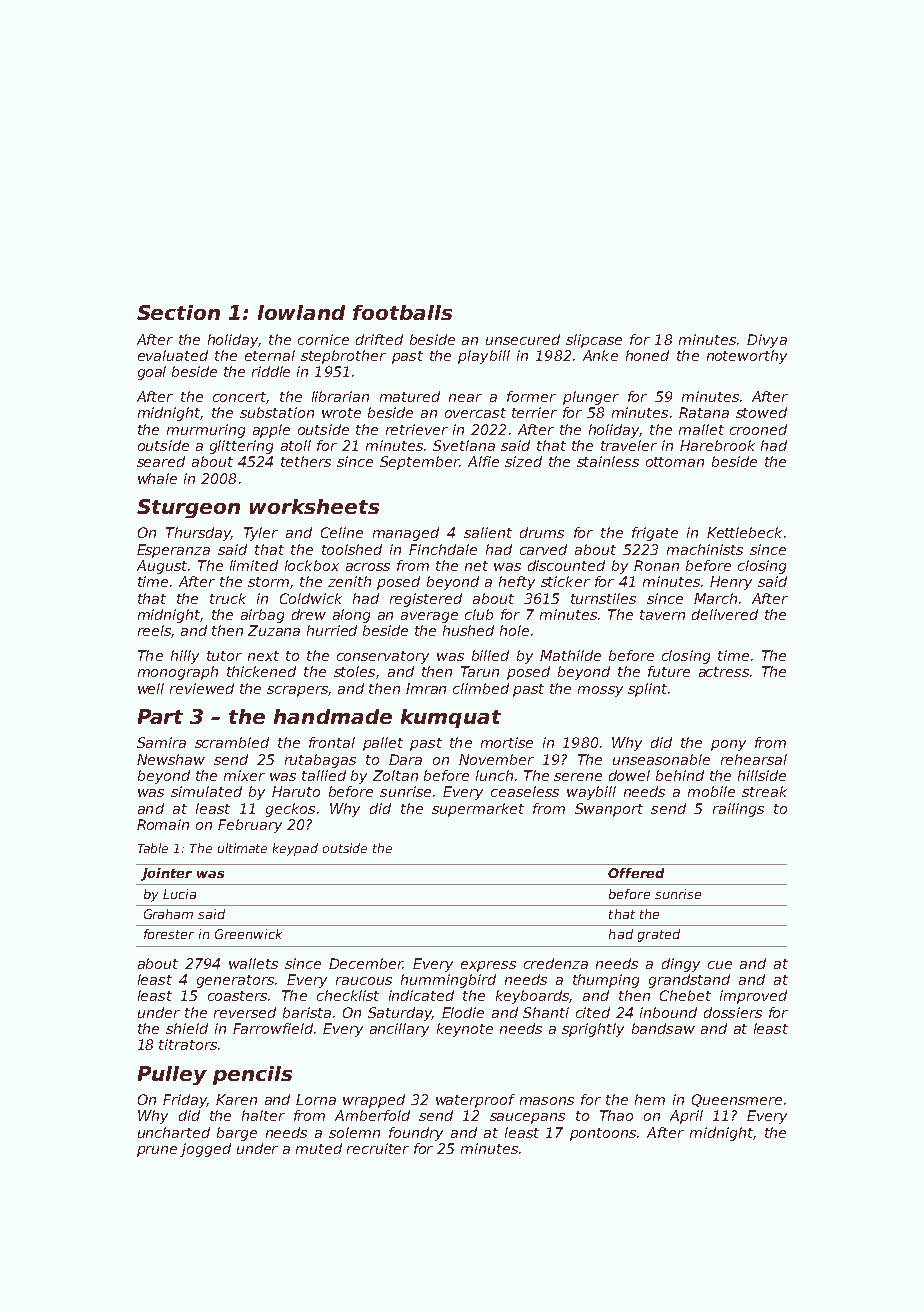 Image resolution: width=924 pixels, height=1311 pixels. Describe the element at coordinates (151, 688) in the page. I see `well` at that location.
